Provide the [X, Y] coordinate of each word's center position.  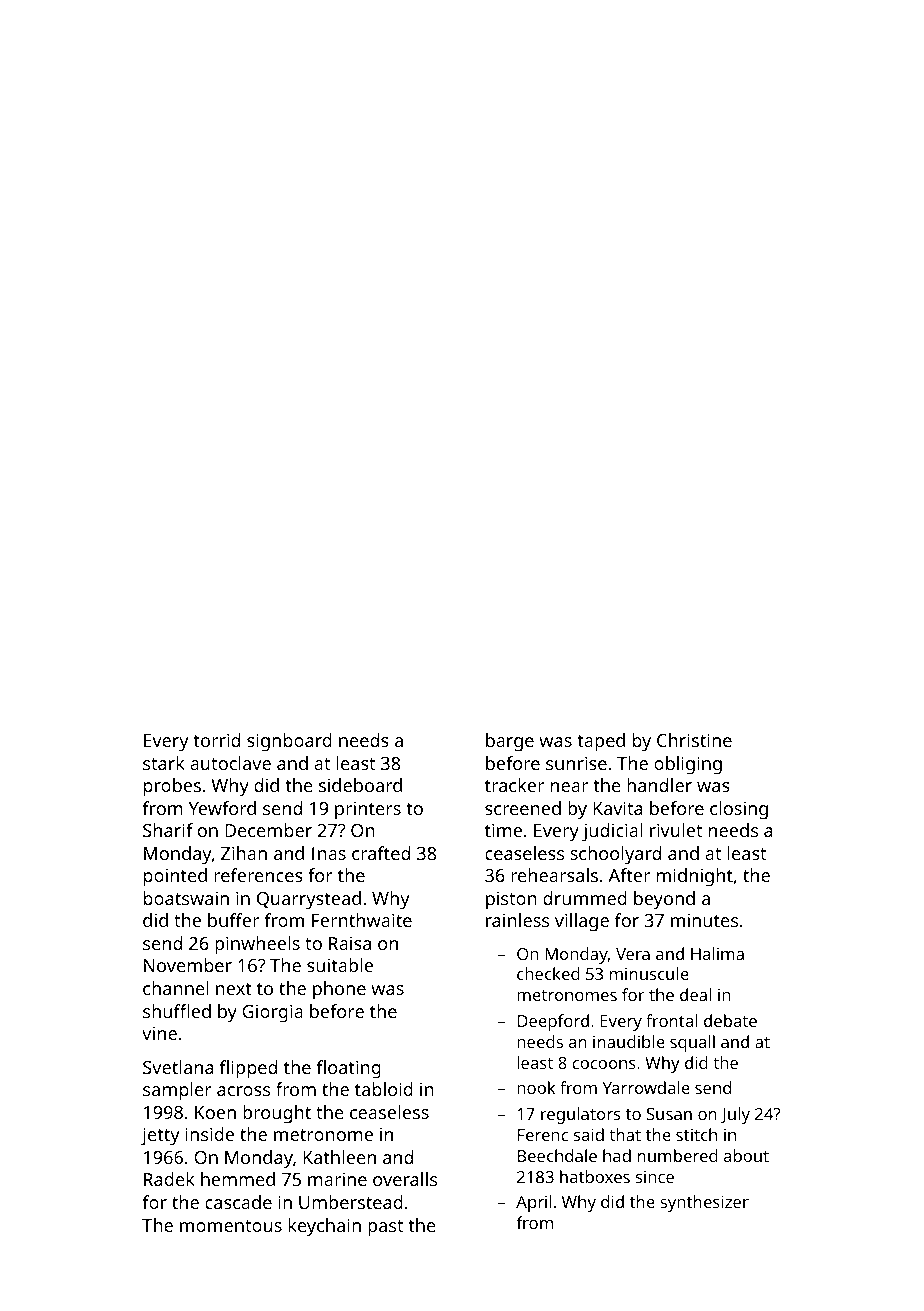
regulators [580, 1115]
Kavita [617, 808]
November [188, 965]
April [534, 1203]
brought [277, 1114]
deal [695, 994]
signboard [289, 742]
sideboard [360, 785]
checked [548, 973]
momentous [231, 1226]
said [589, 1134]
